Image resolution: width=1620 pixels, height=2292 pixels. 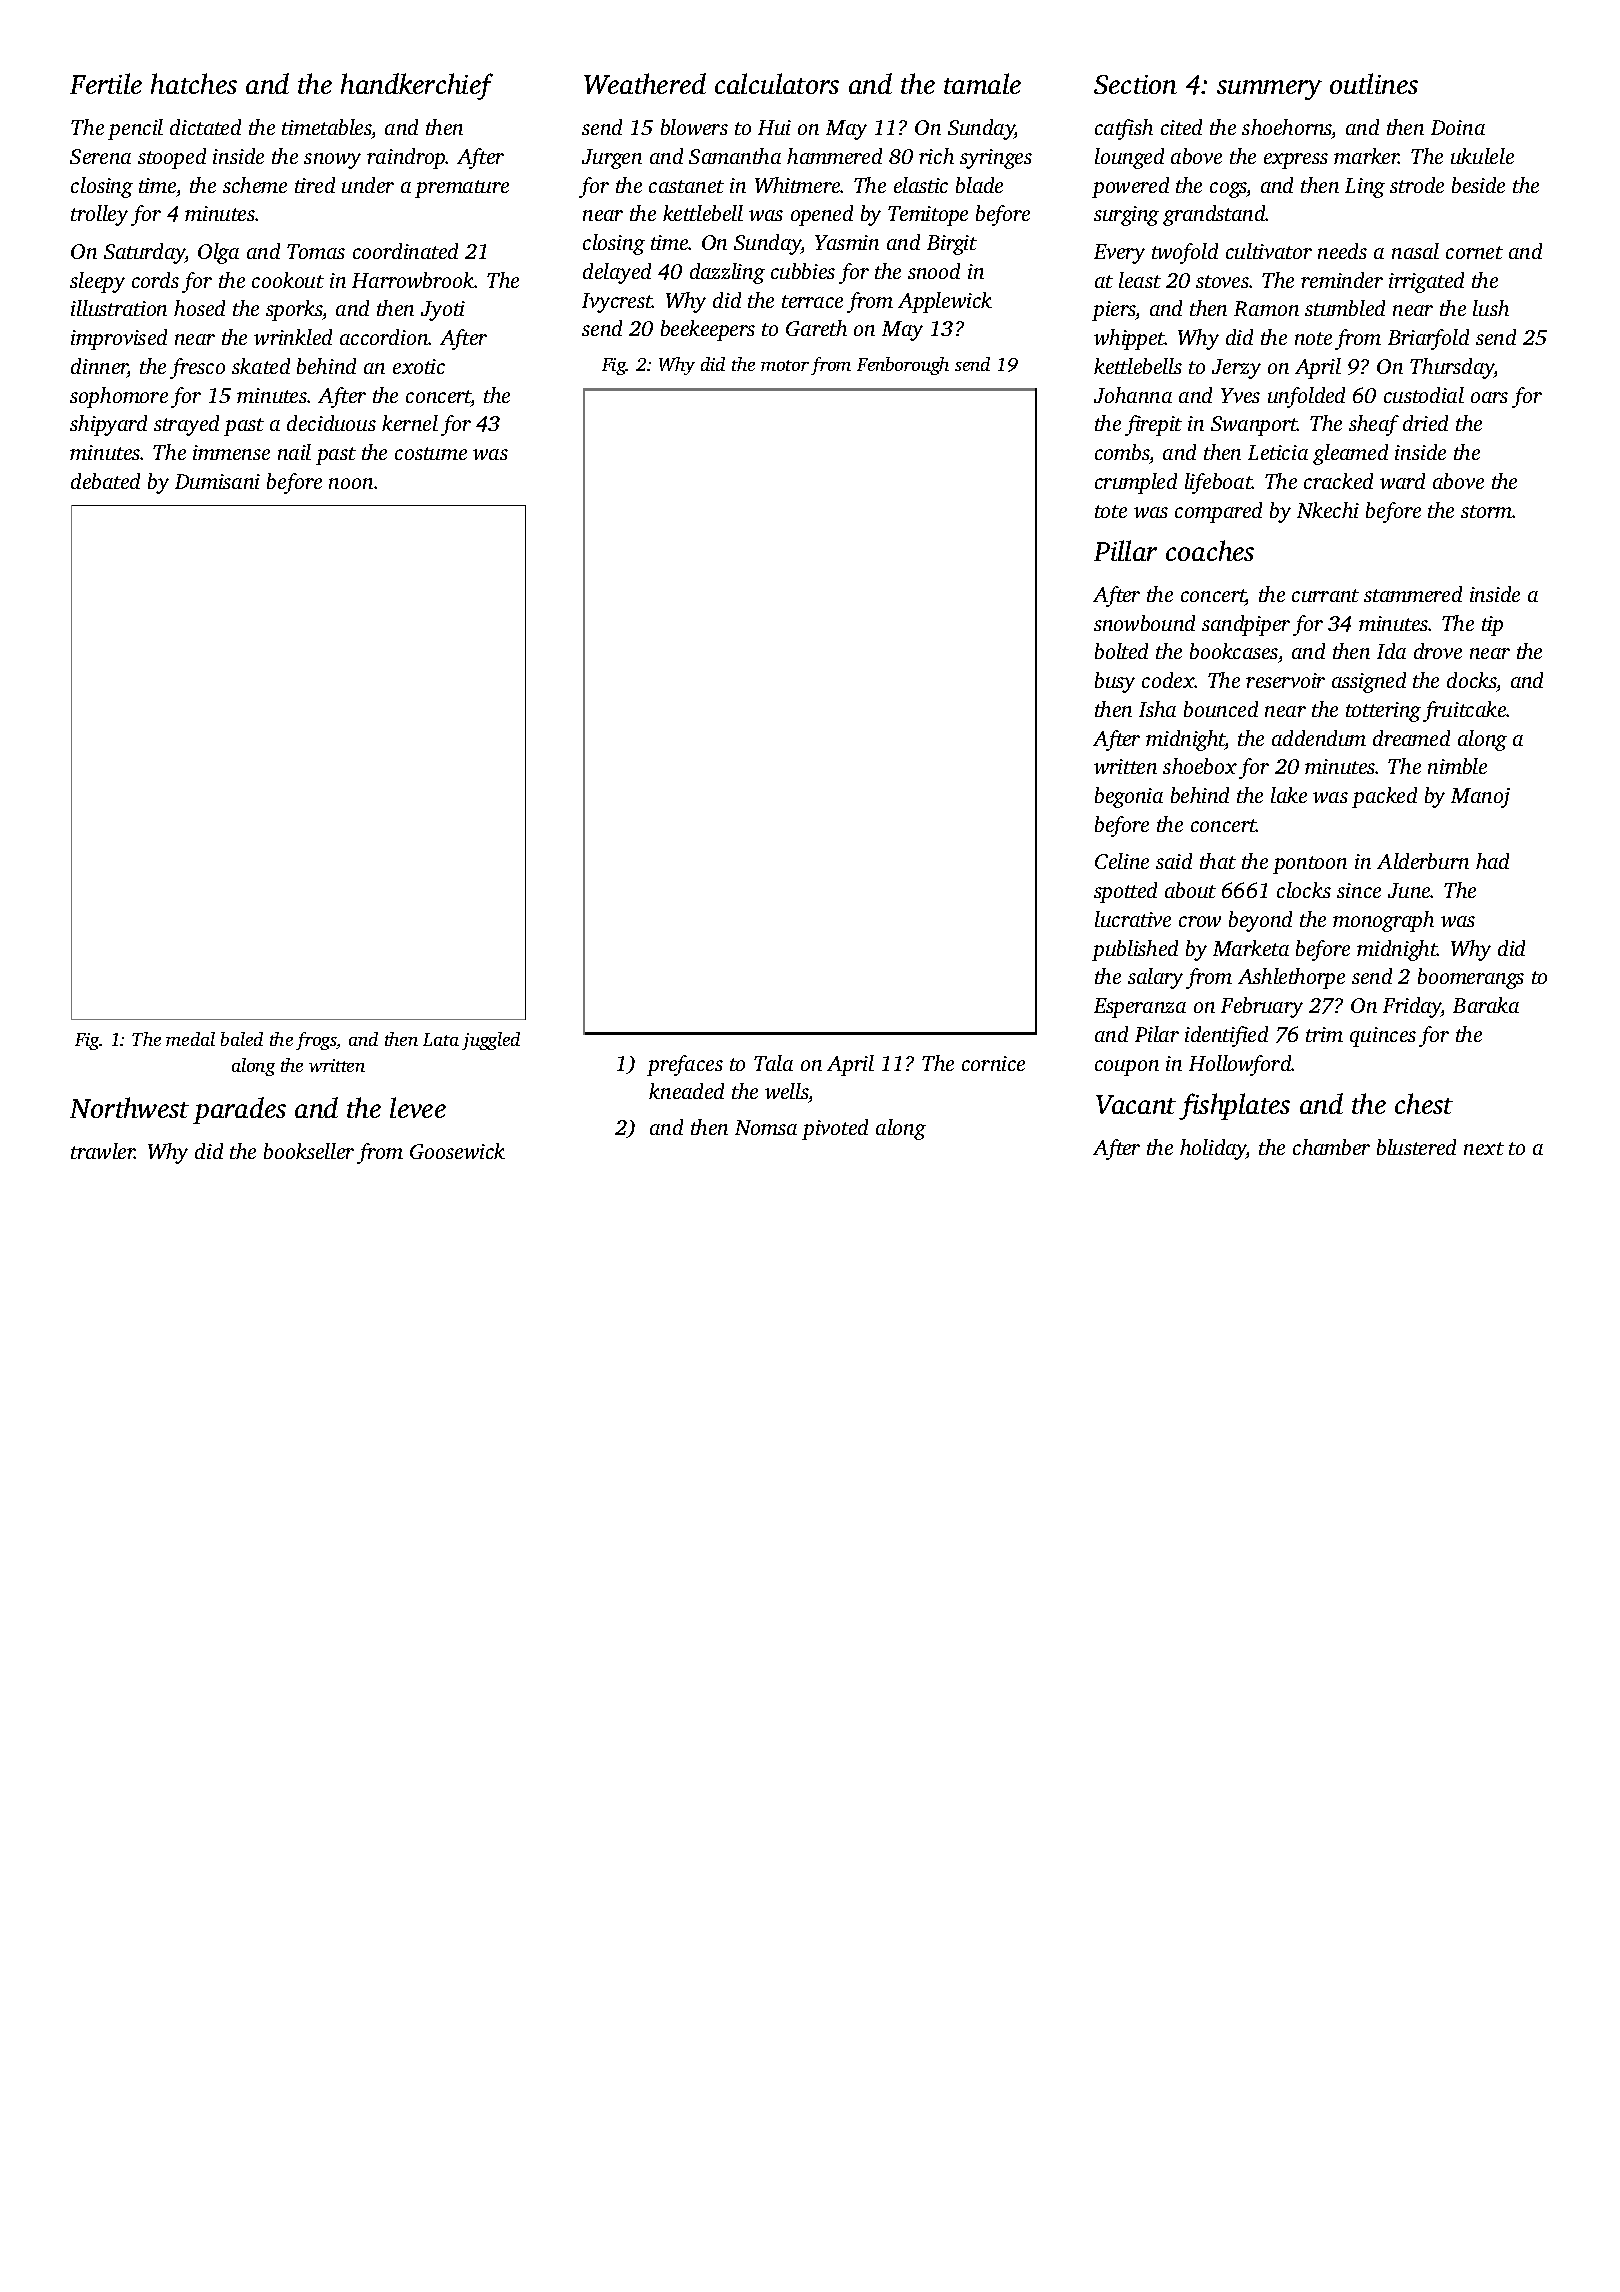 I want to click on currant, so click(x=1325, y=595).
